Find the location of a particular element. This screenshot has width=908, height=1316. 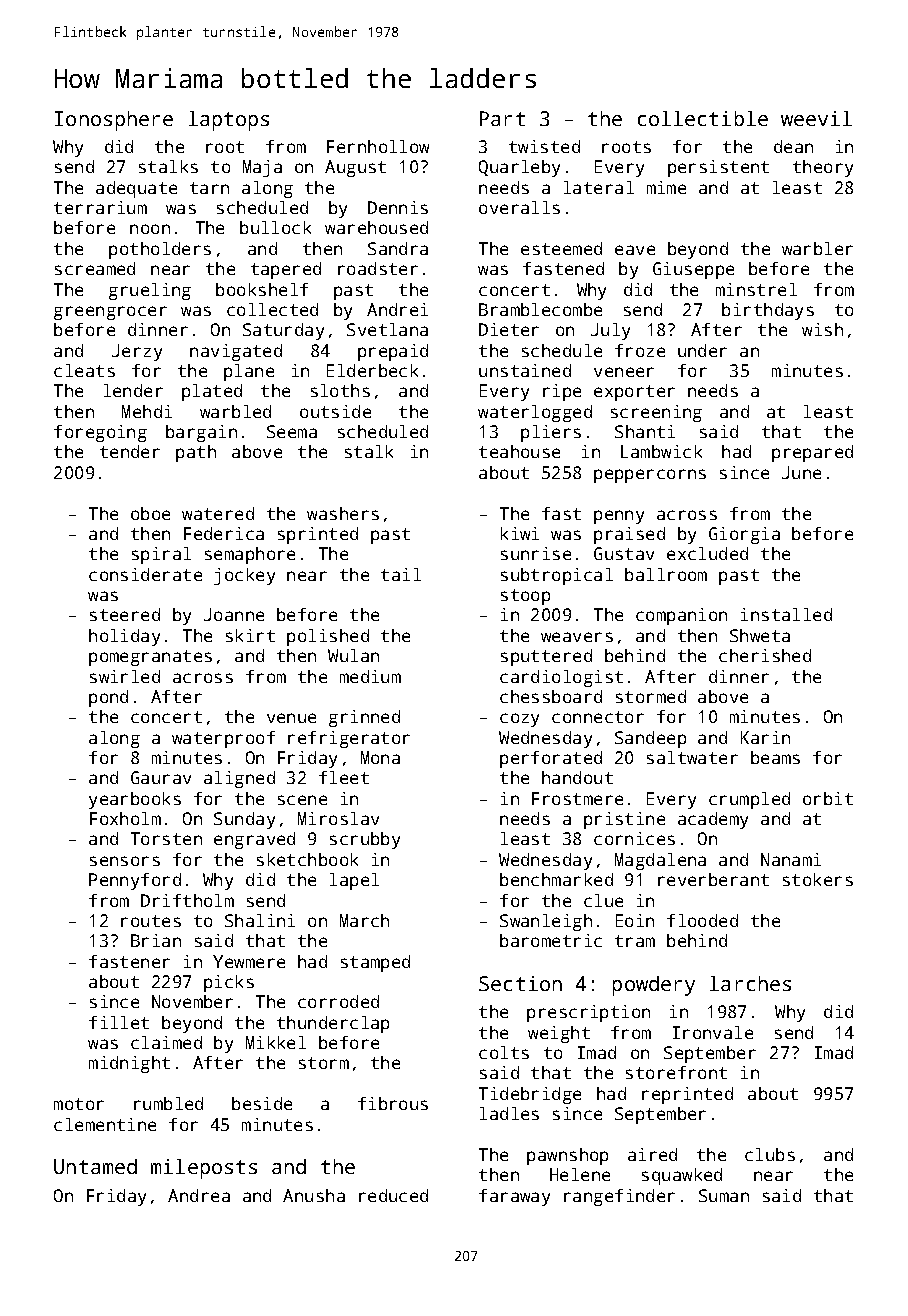

Untamed is located at coordinates (95, 1166).
